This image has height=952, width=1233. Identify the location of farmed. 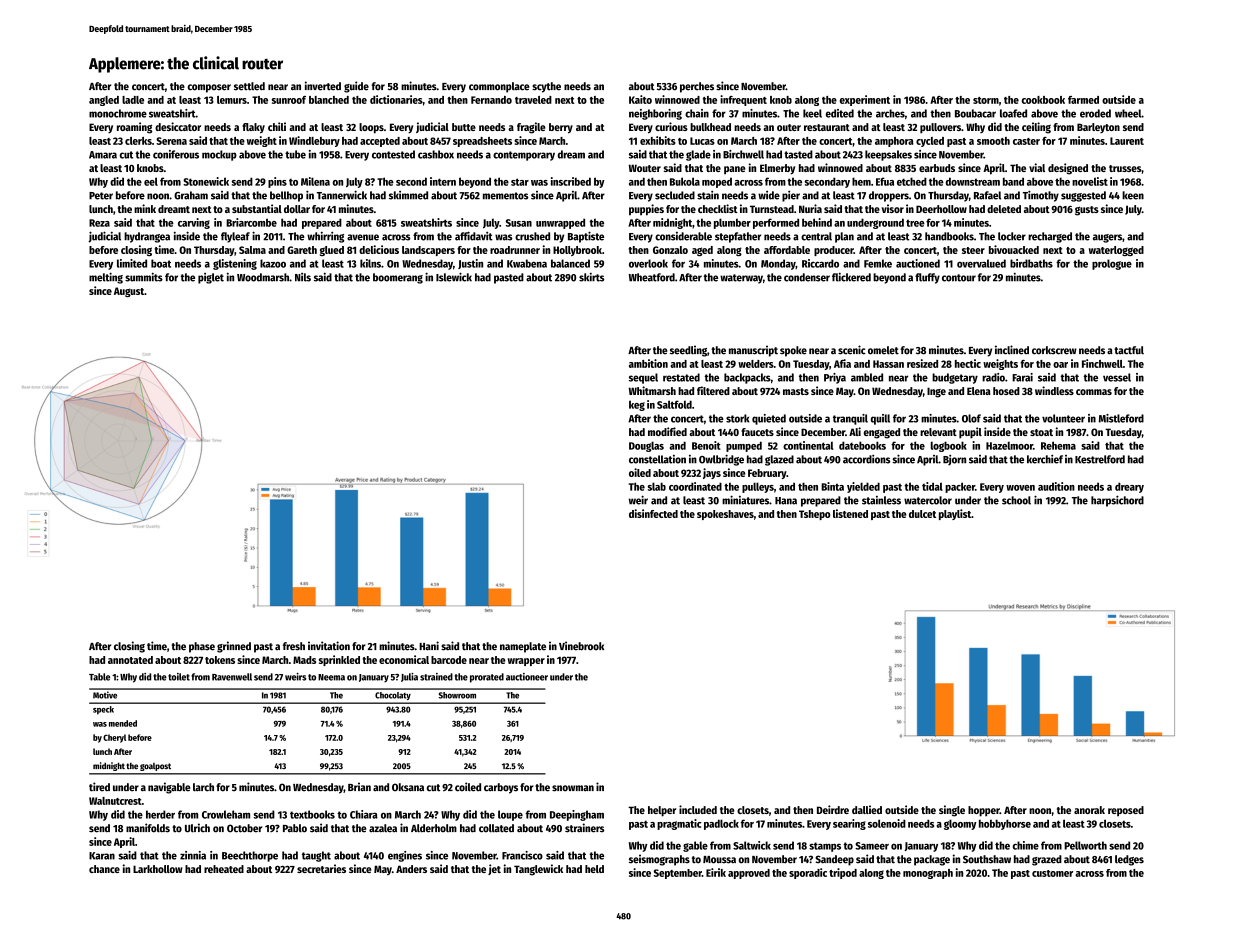
(1083, 100).
